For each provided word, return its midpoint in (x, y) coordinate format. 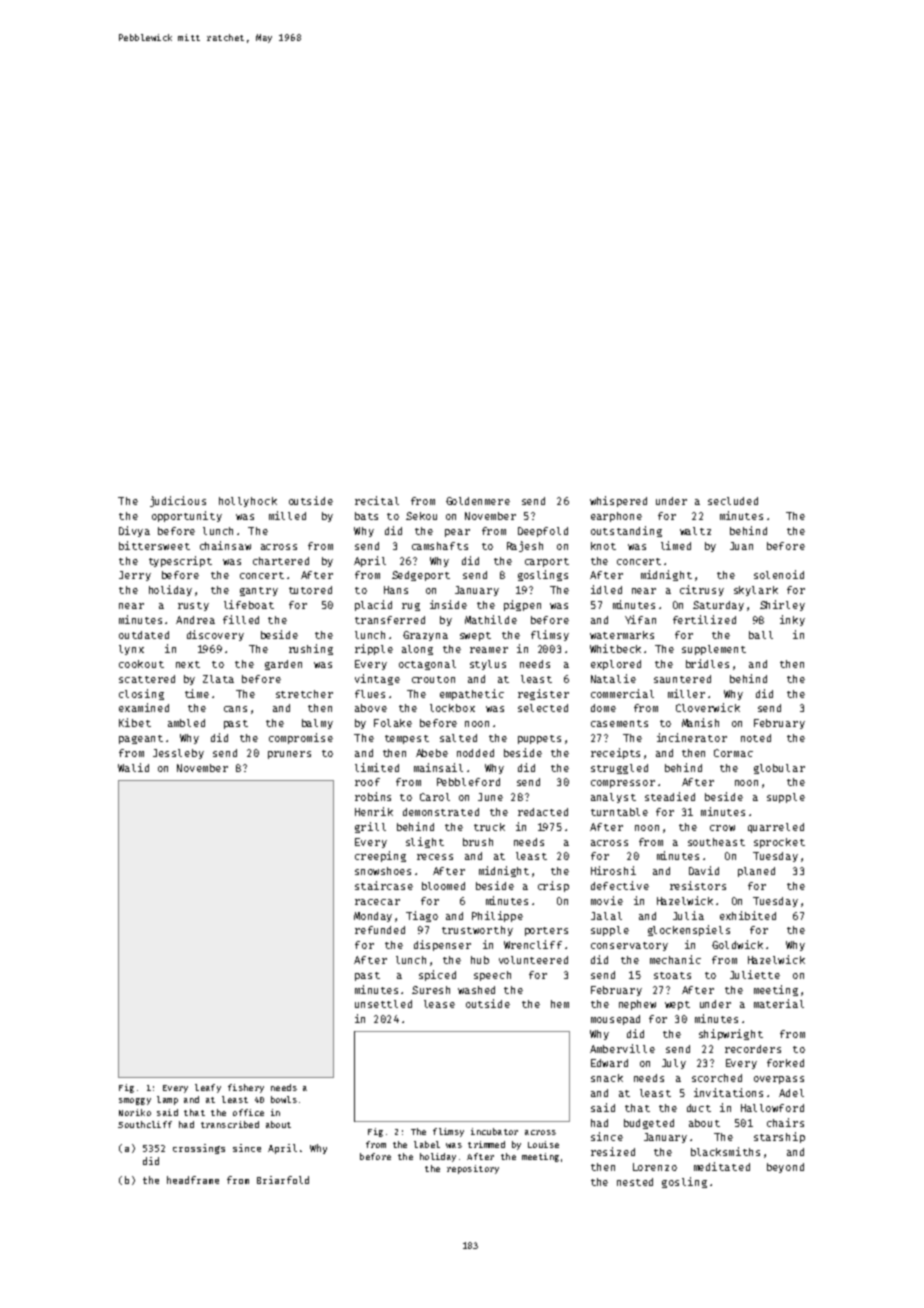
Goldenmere (478, 501)
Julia (688, 915)
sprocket (779, 843)
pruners (289, 755)
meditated (722, 1166)
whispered (618, 501)
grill (370, 827)
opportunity (187, 516)
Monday (373, 917)
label (427, 1144)
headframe (193, 1180)
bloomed (443, 886)
